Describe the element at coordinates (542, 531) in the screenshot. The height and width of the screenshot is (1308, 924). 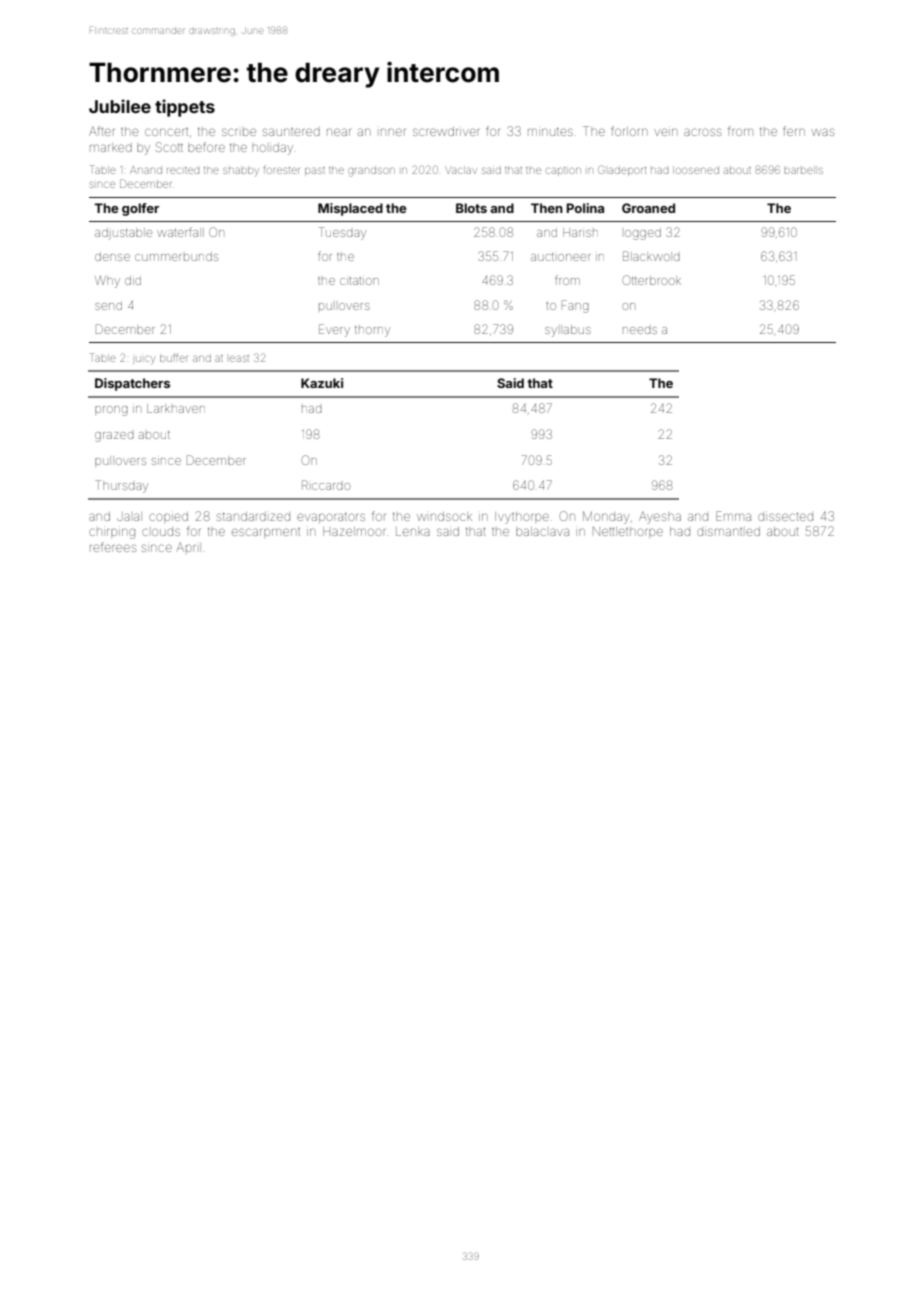
I see `balaclava` at that location.
